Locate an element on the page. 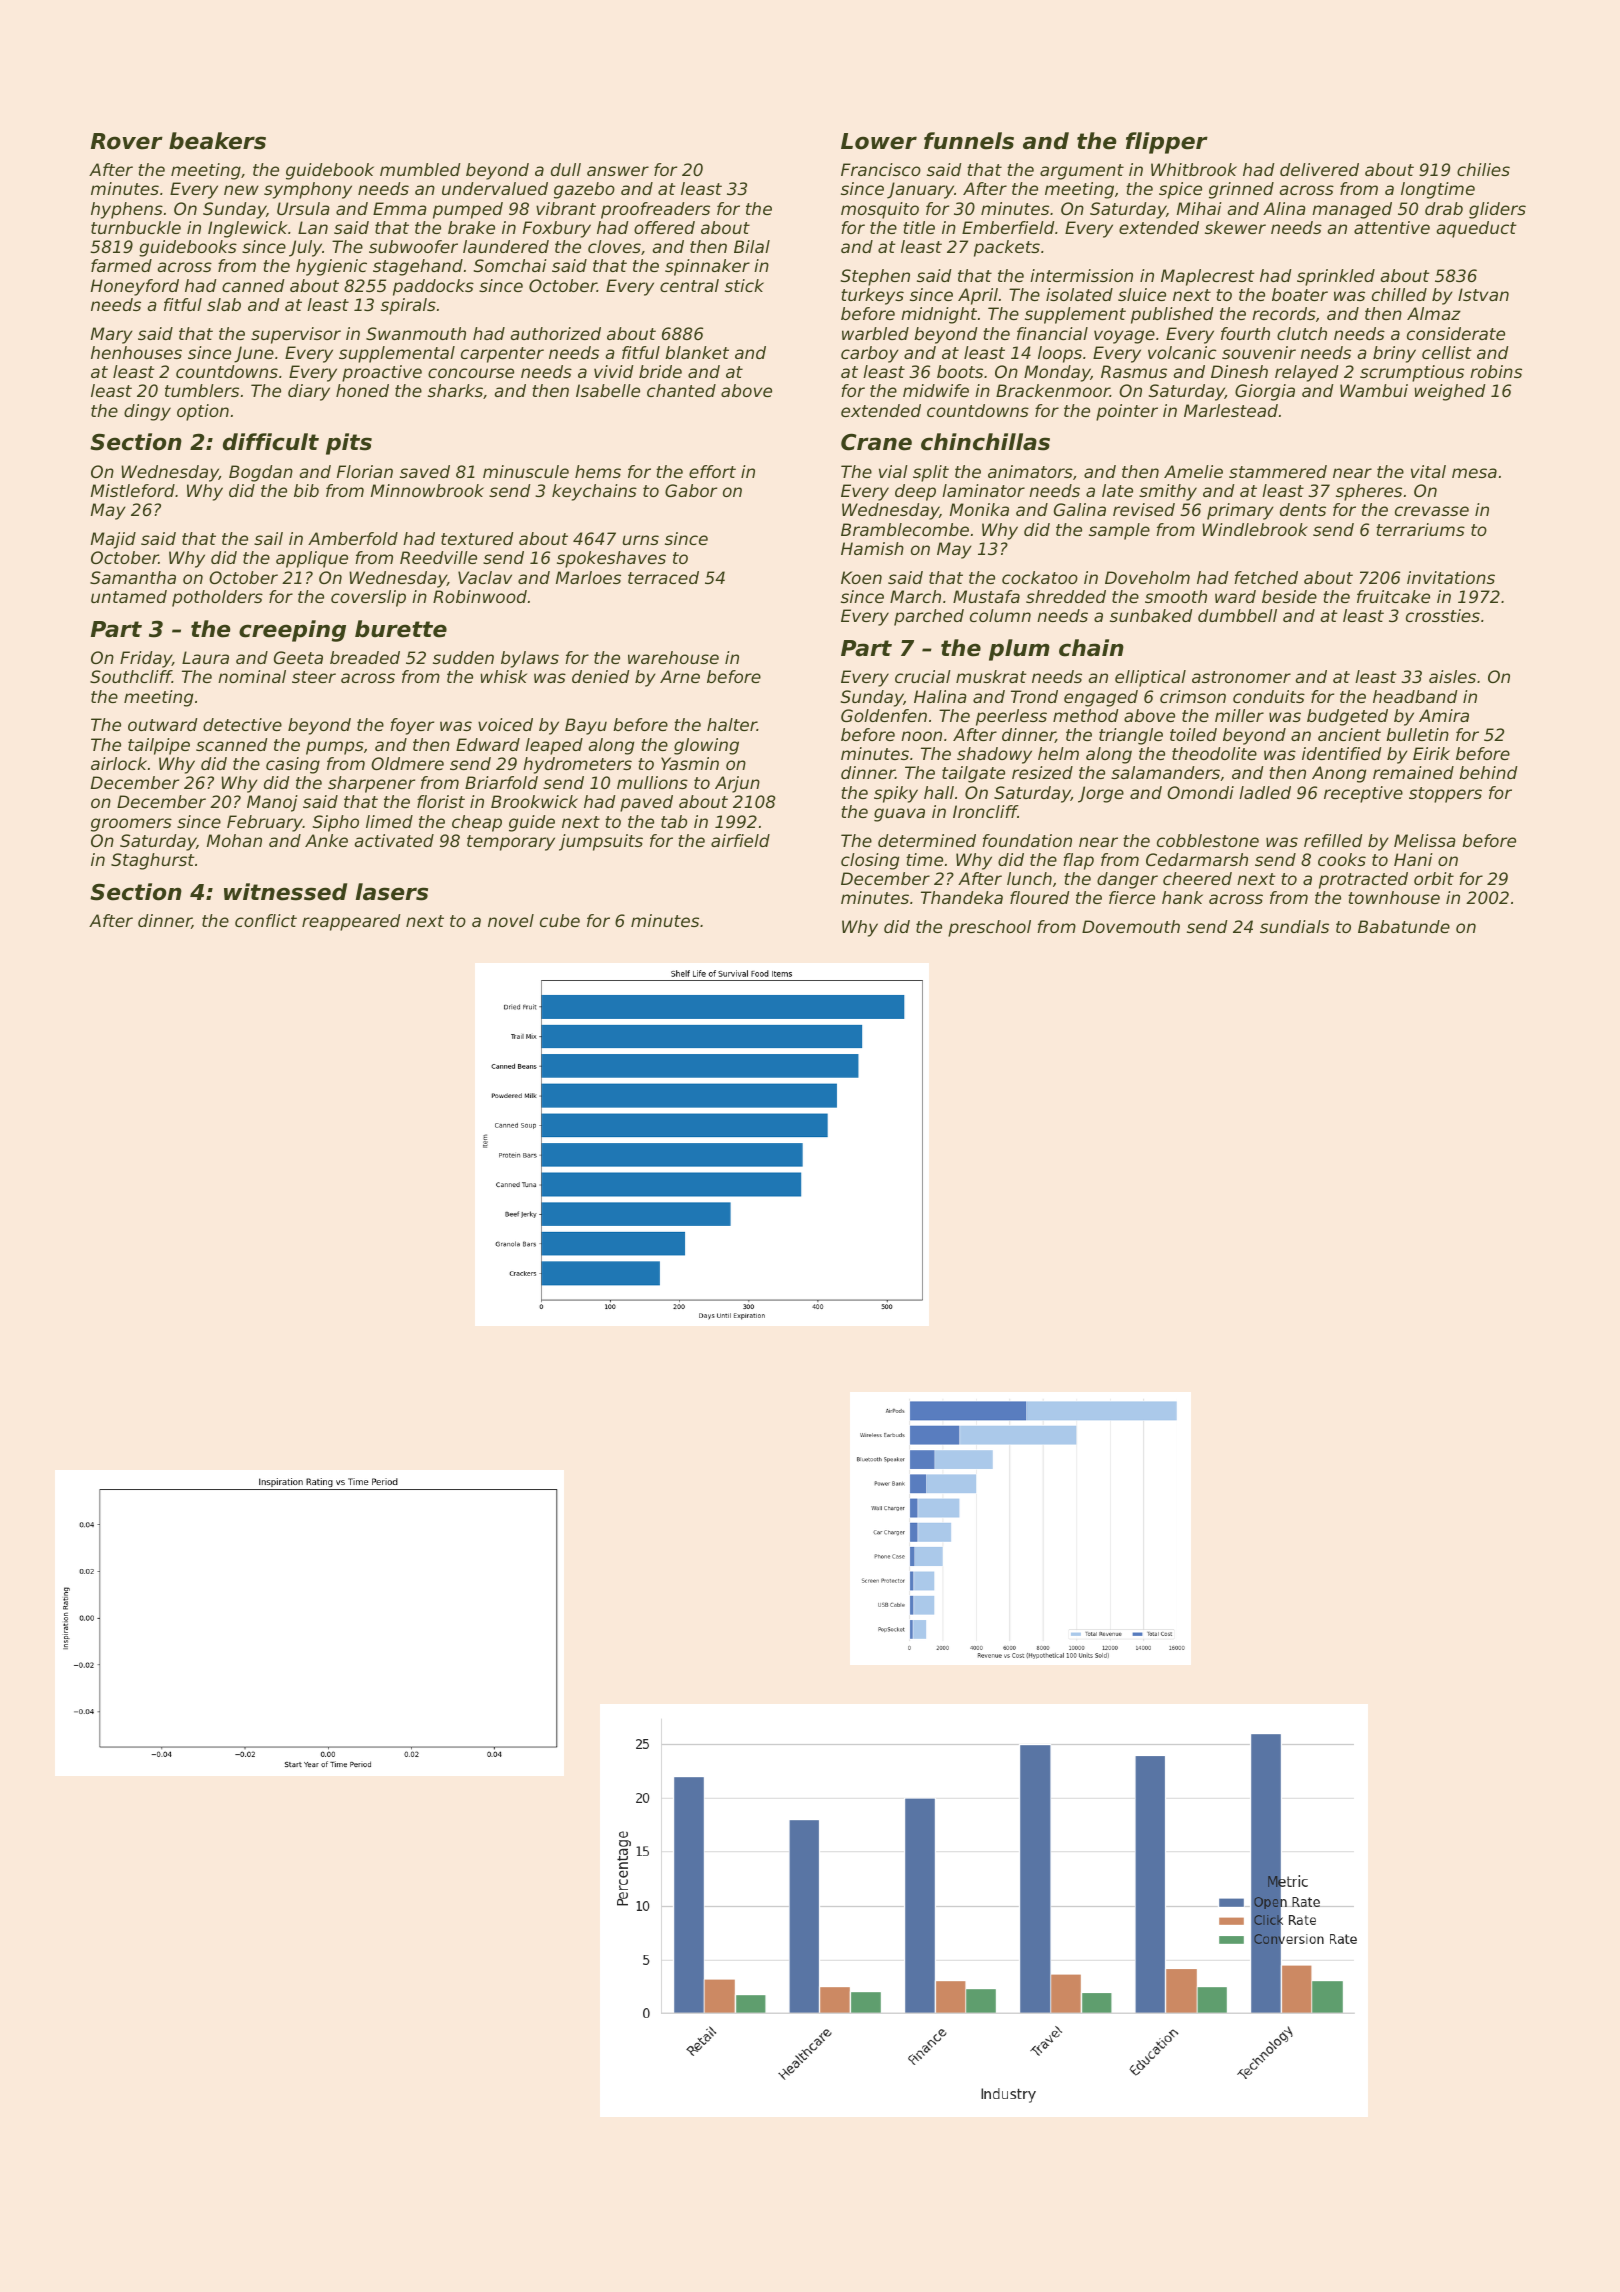 The width and height of the document is (1620, 2292). chilies is located at coordinates (1483, 169).
